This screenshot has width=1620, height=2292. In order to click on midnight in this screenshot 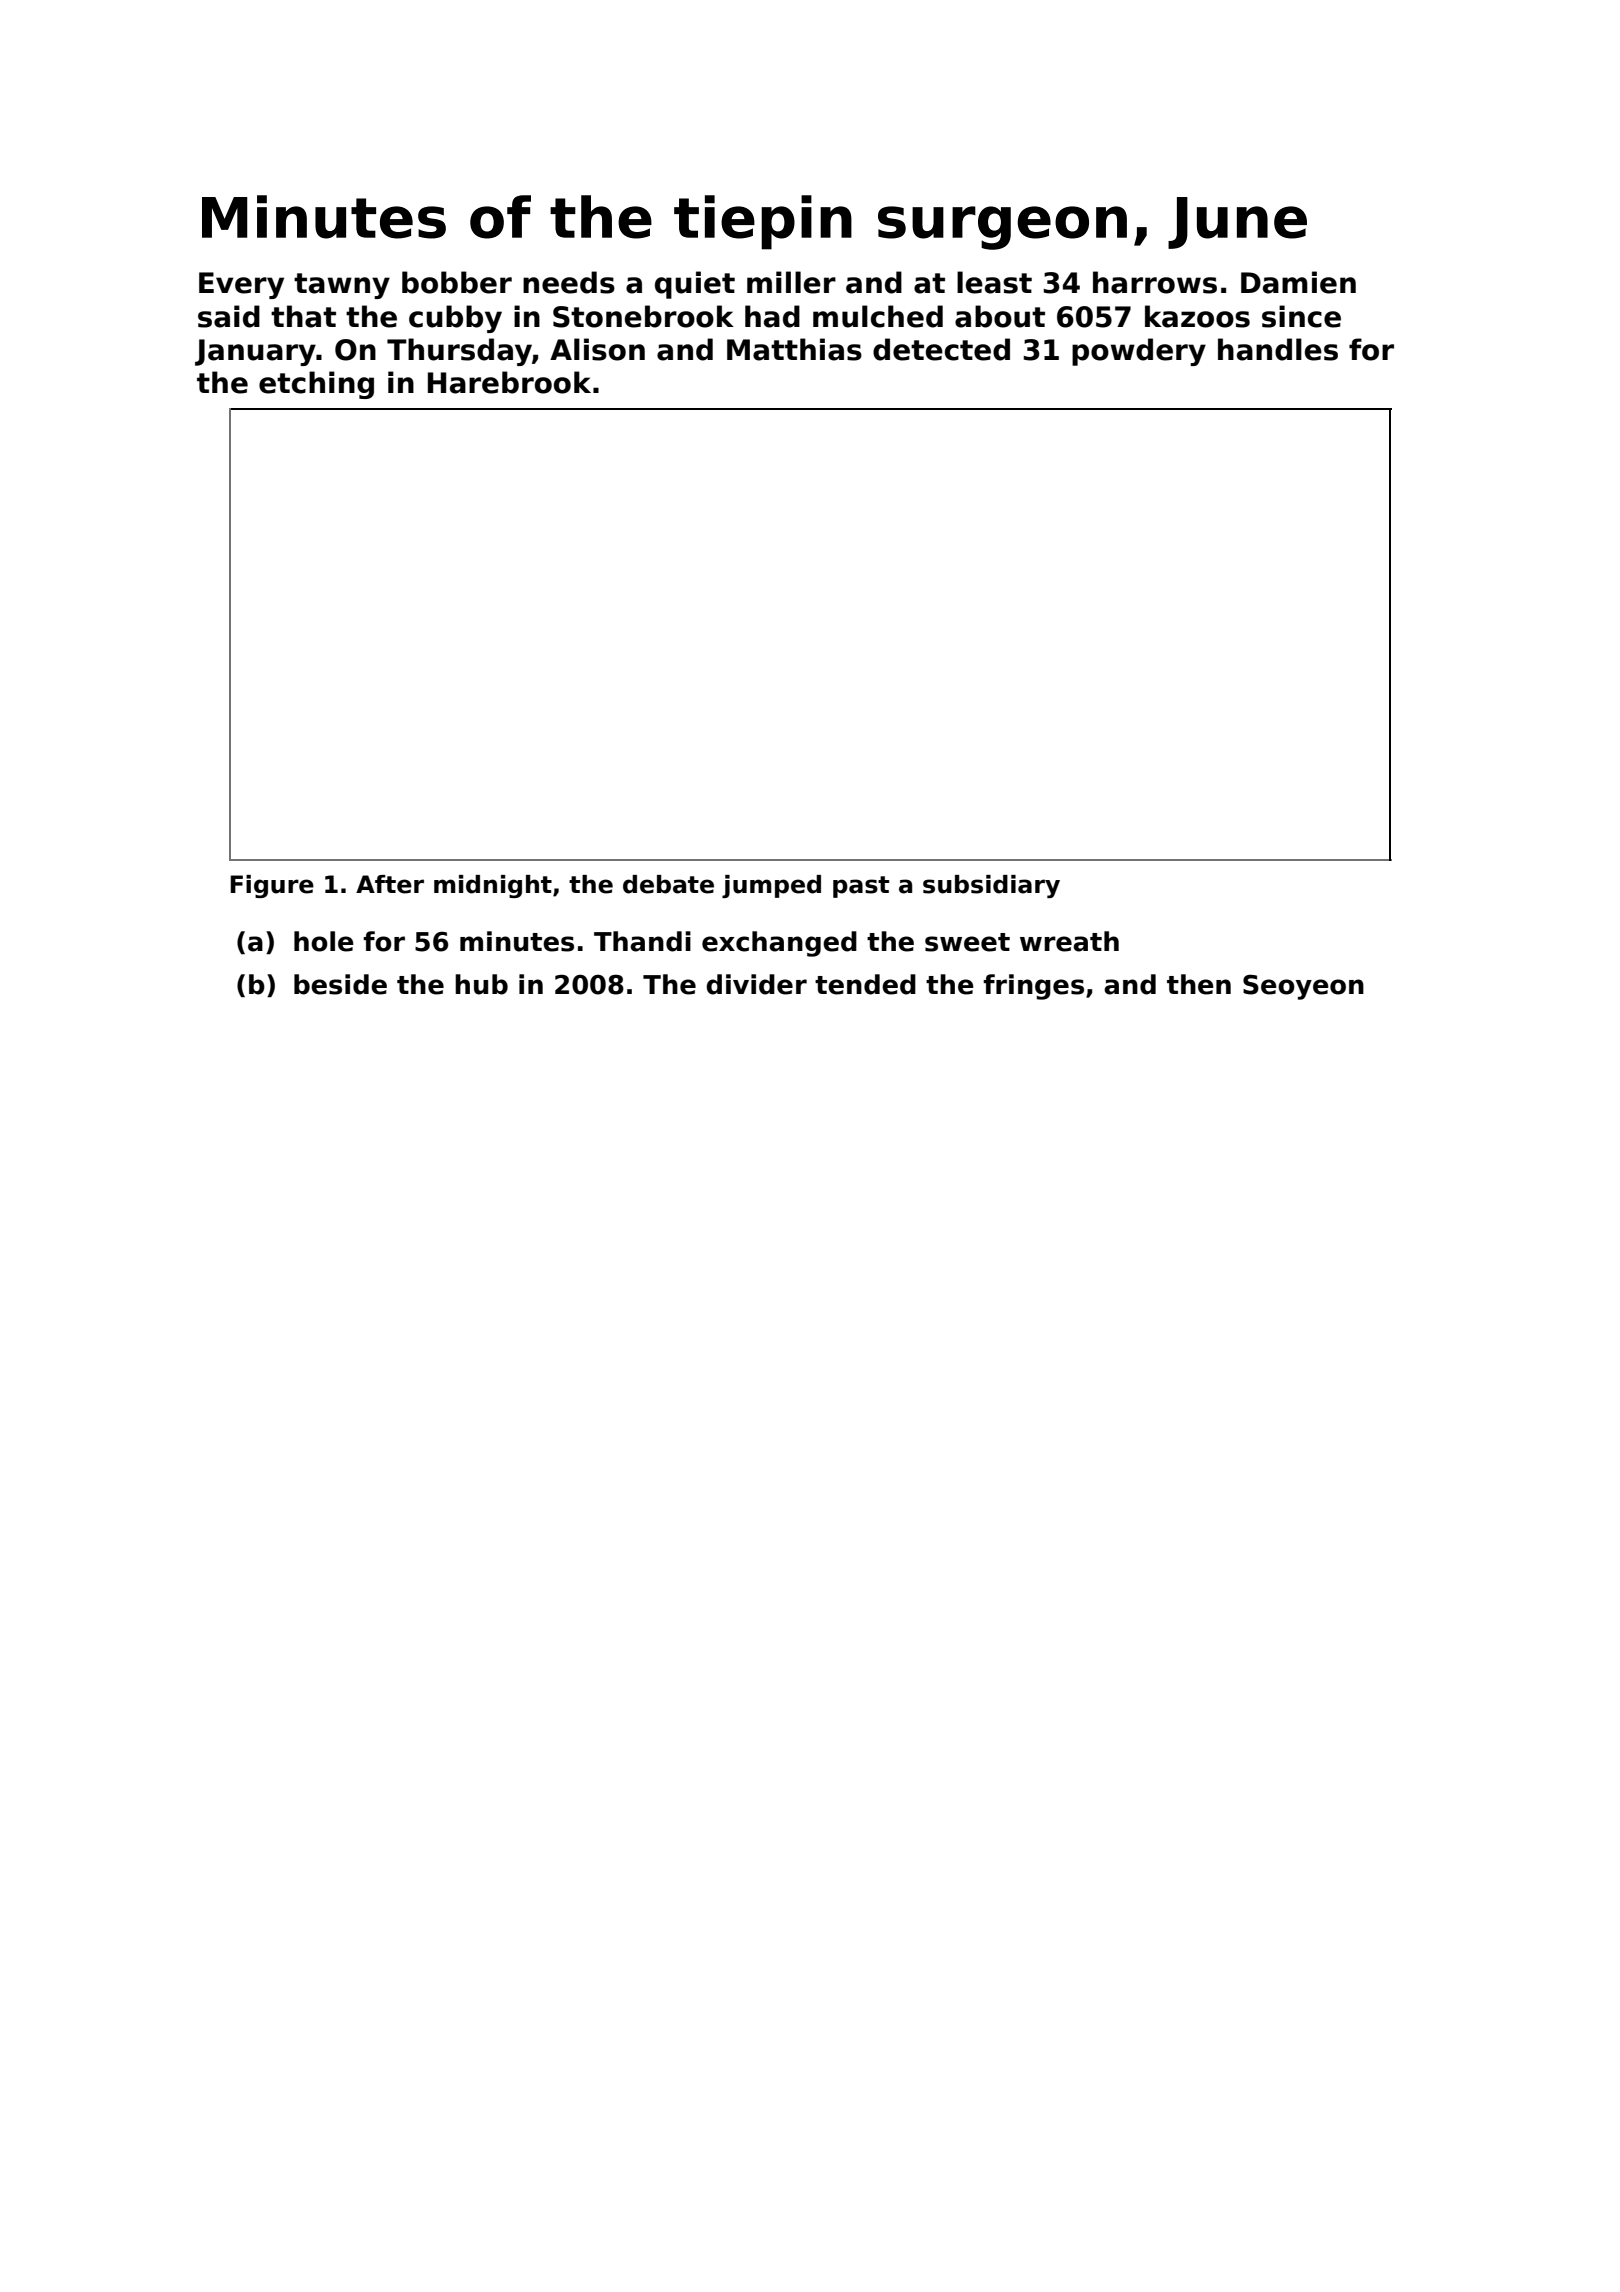, I will do `click(493, 886)`.
